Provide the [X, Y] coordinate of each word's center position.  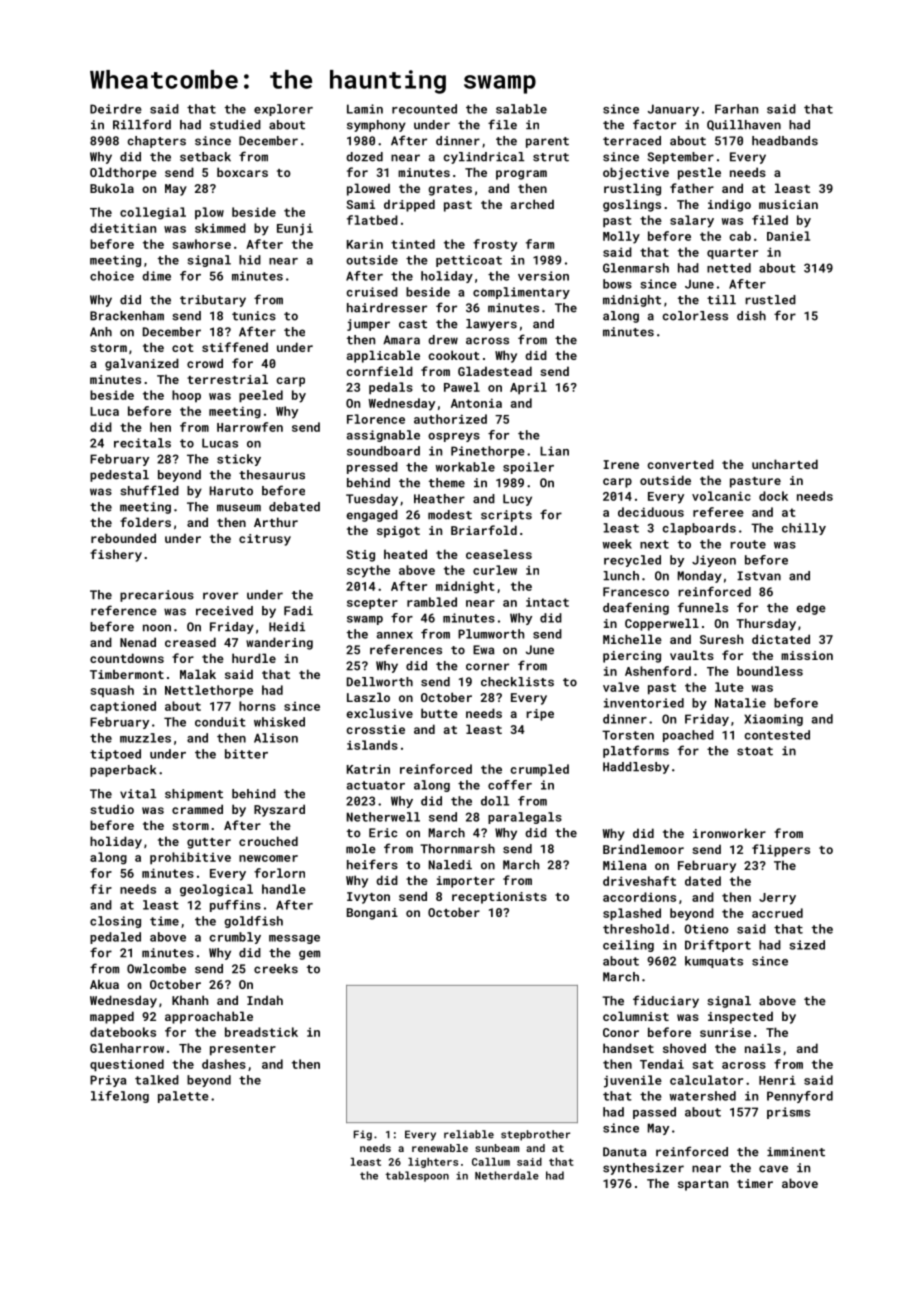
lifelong [120, 1097]
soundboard [383, 451]
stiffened [235, 347]
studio [112, 809]
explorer [283, 110]
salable [521, 109]
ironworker [729, 833]
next [654, 544]
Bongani [372, 914]
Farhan [736, 109]
